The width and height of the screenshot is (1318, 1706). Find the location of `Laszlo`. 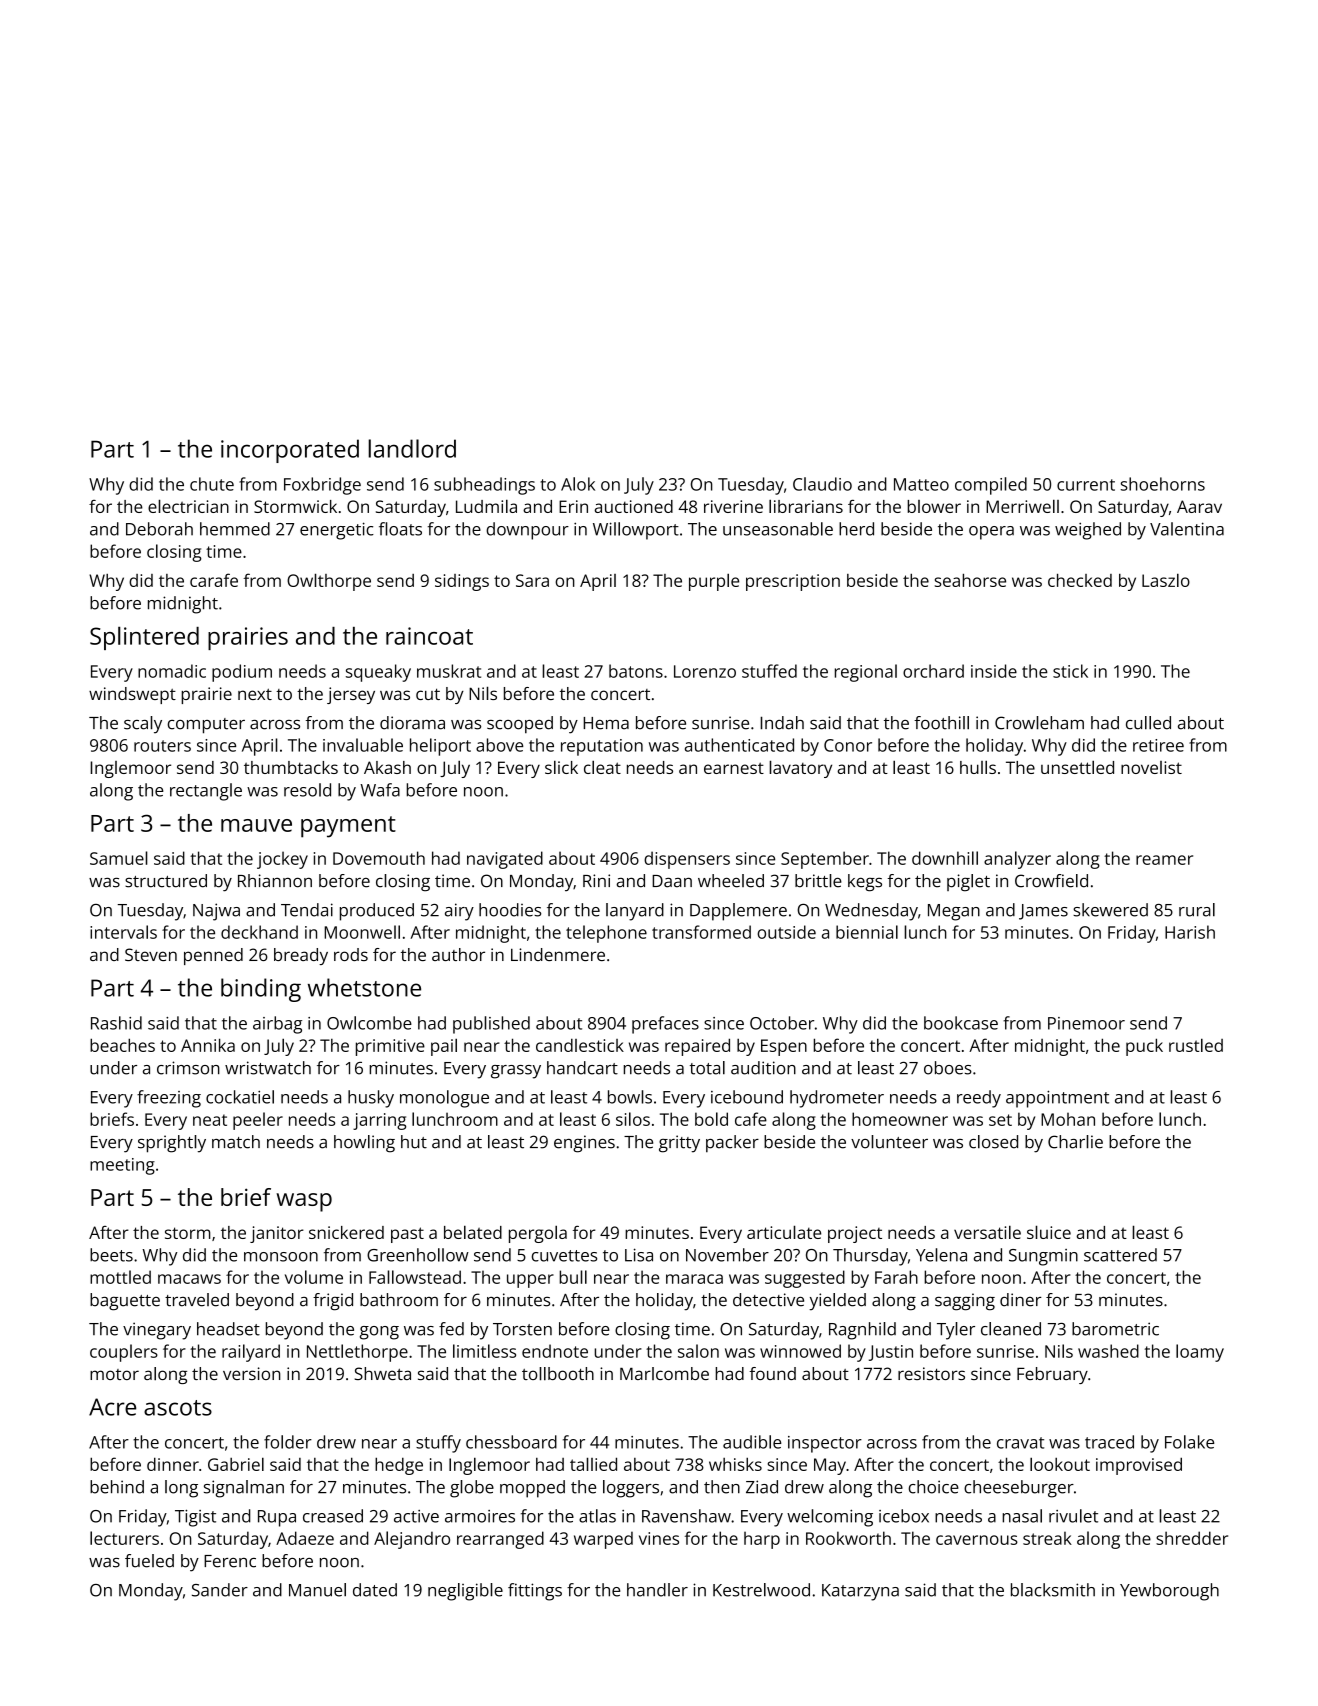

Laszlo is located at coordinates (1166, 580).
